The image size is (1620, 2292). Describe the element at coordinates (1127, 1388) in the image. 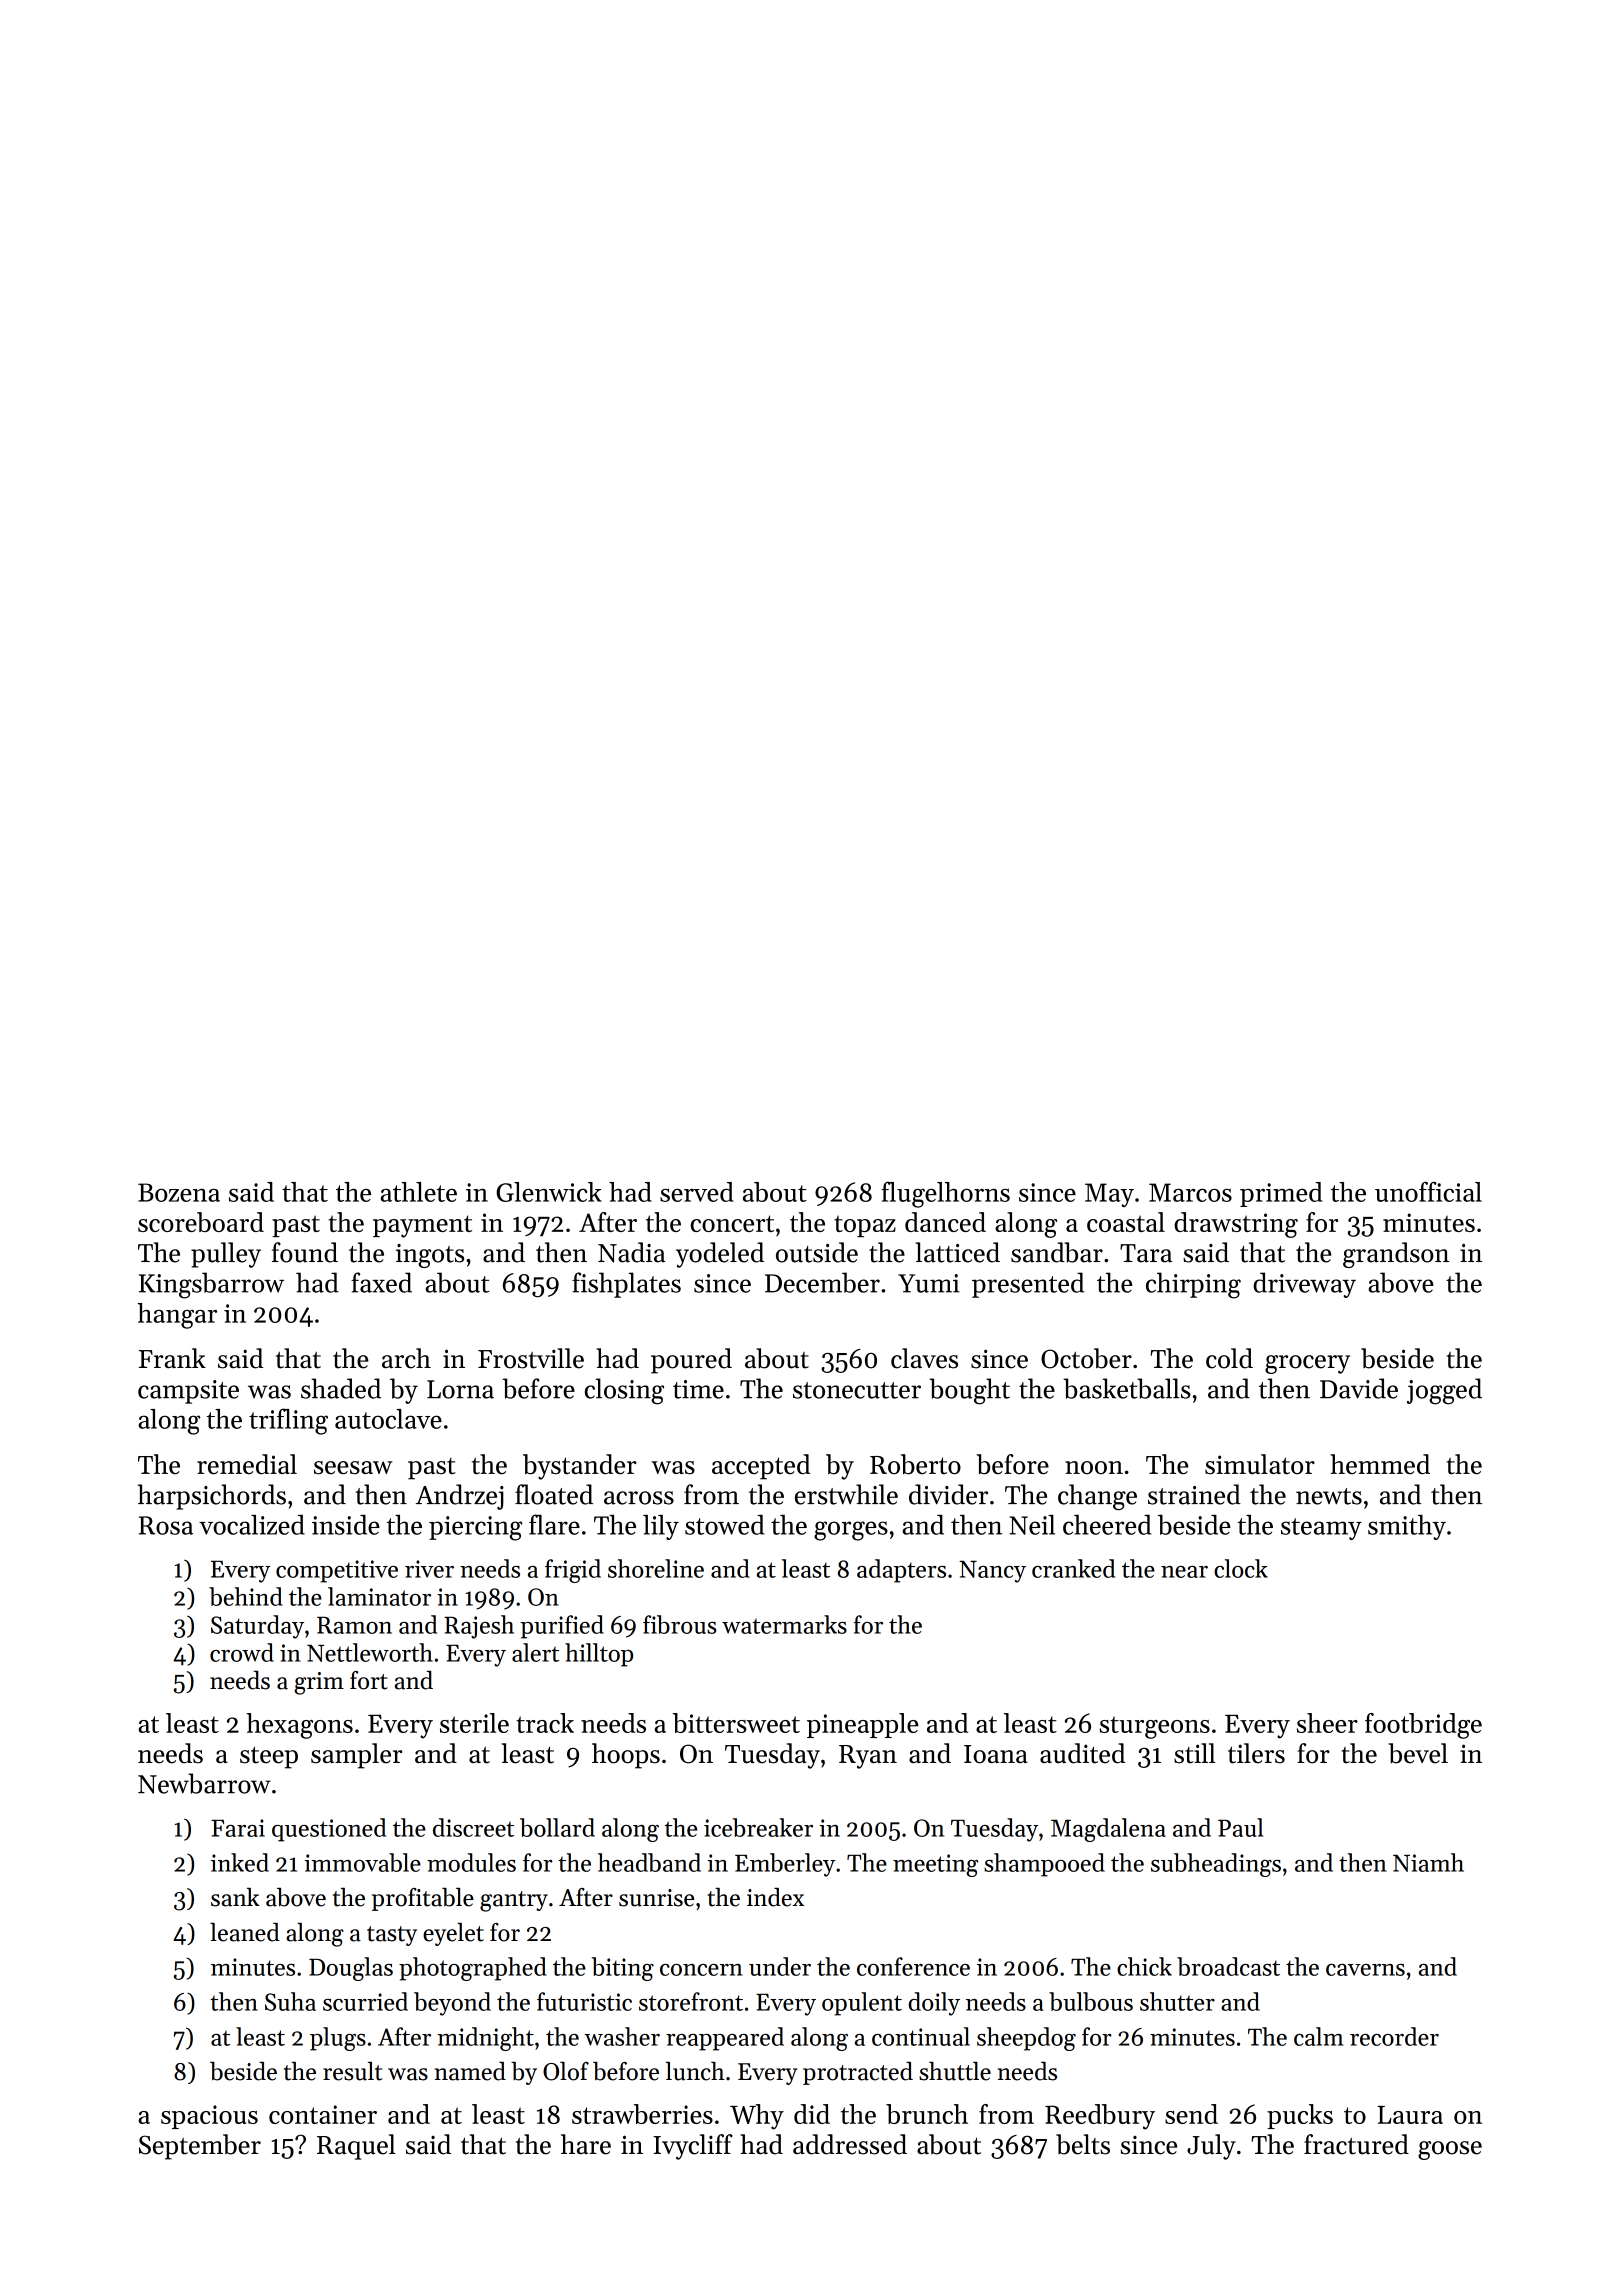

I see `basketballs` at that location.
